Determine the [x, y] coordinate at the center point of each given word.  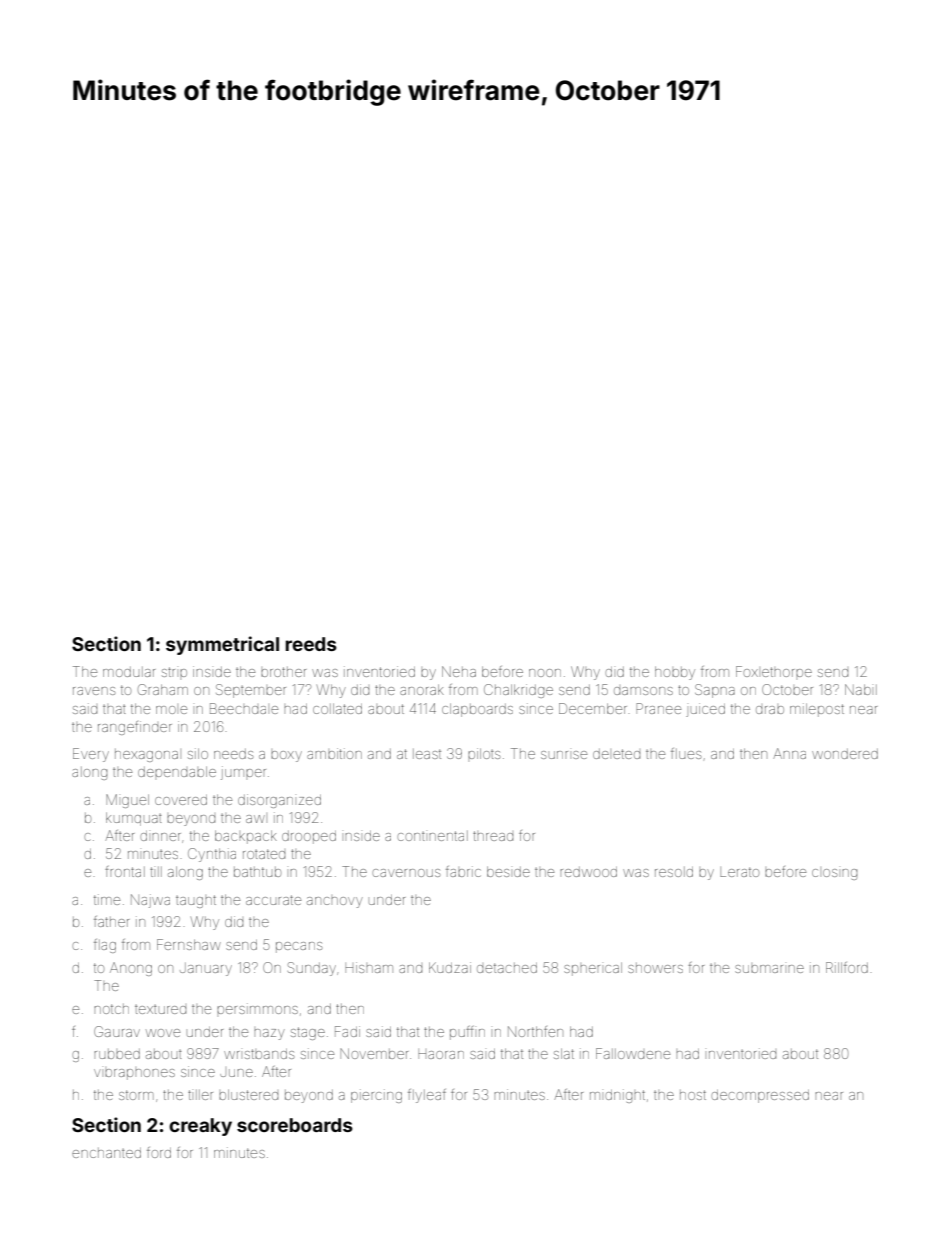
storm [136, 1095]
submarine [769, 969]
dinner [160, 836]
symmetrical [222, 645]
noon [545, 673]
